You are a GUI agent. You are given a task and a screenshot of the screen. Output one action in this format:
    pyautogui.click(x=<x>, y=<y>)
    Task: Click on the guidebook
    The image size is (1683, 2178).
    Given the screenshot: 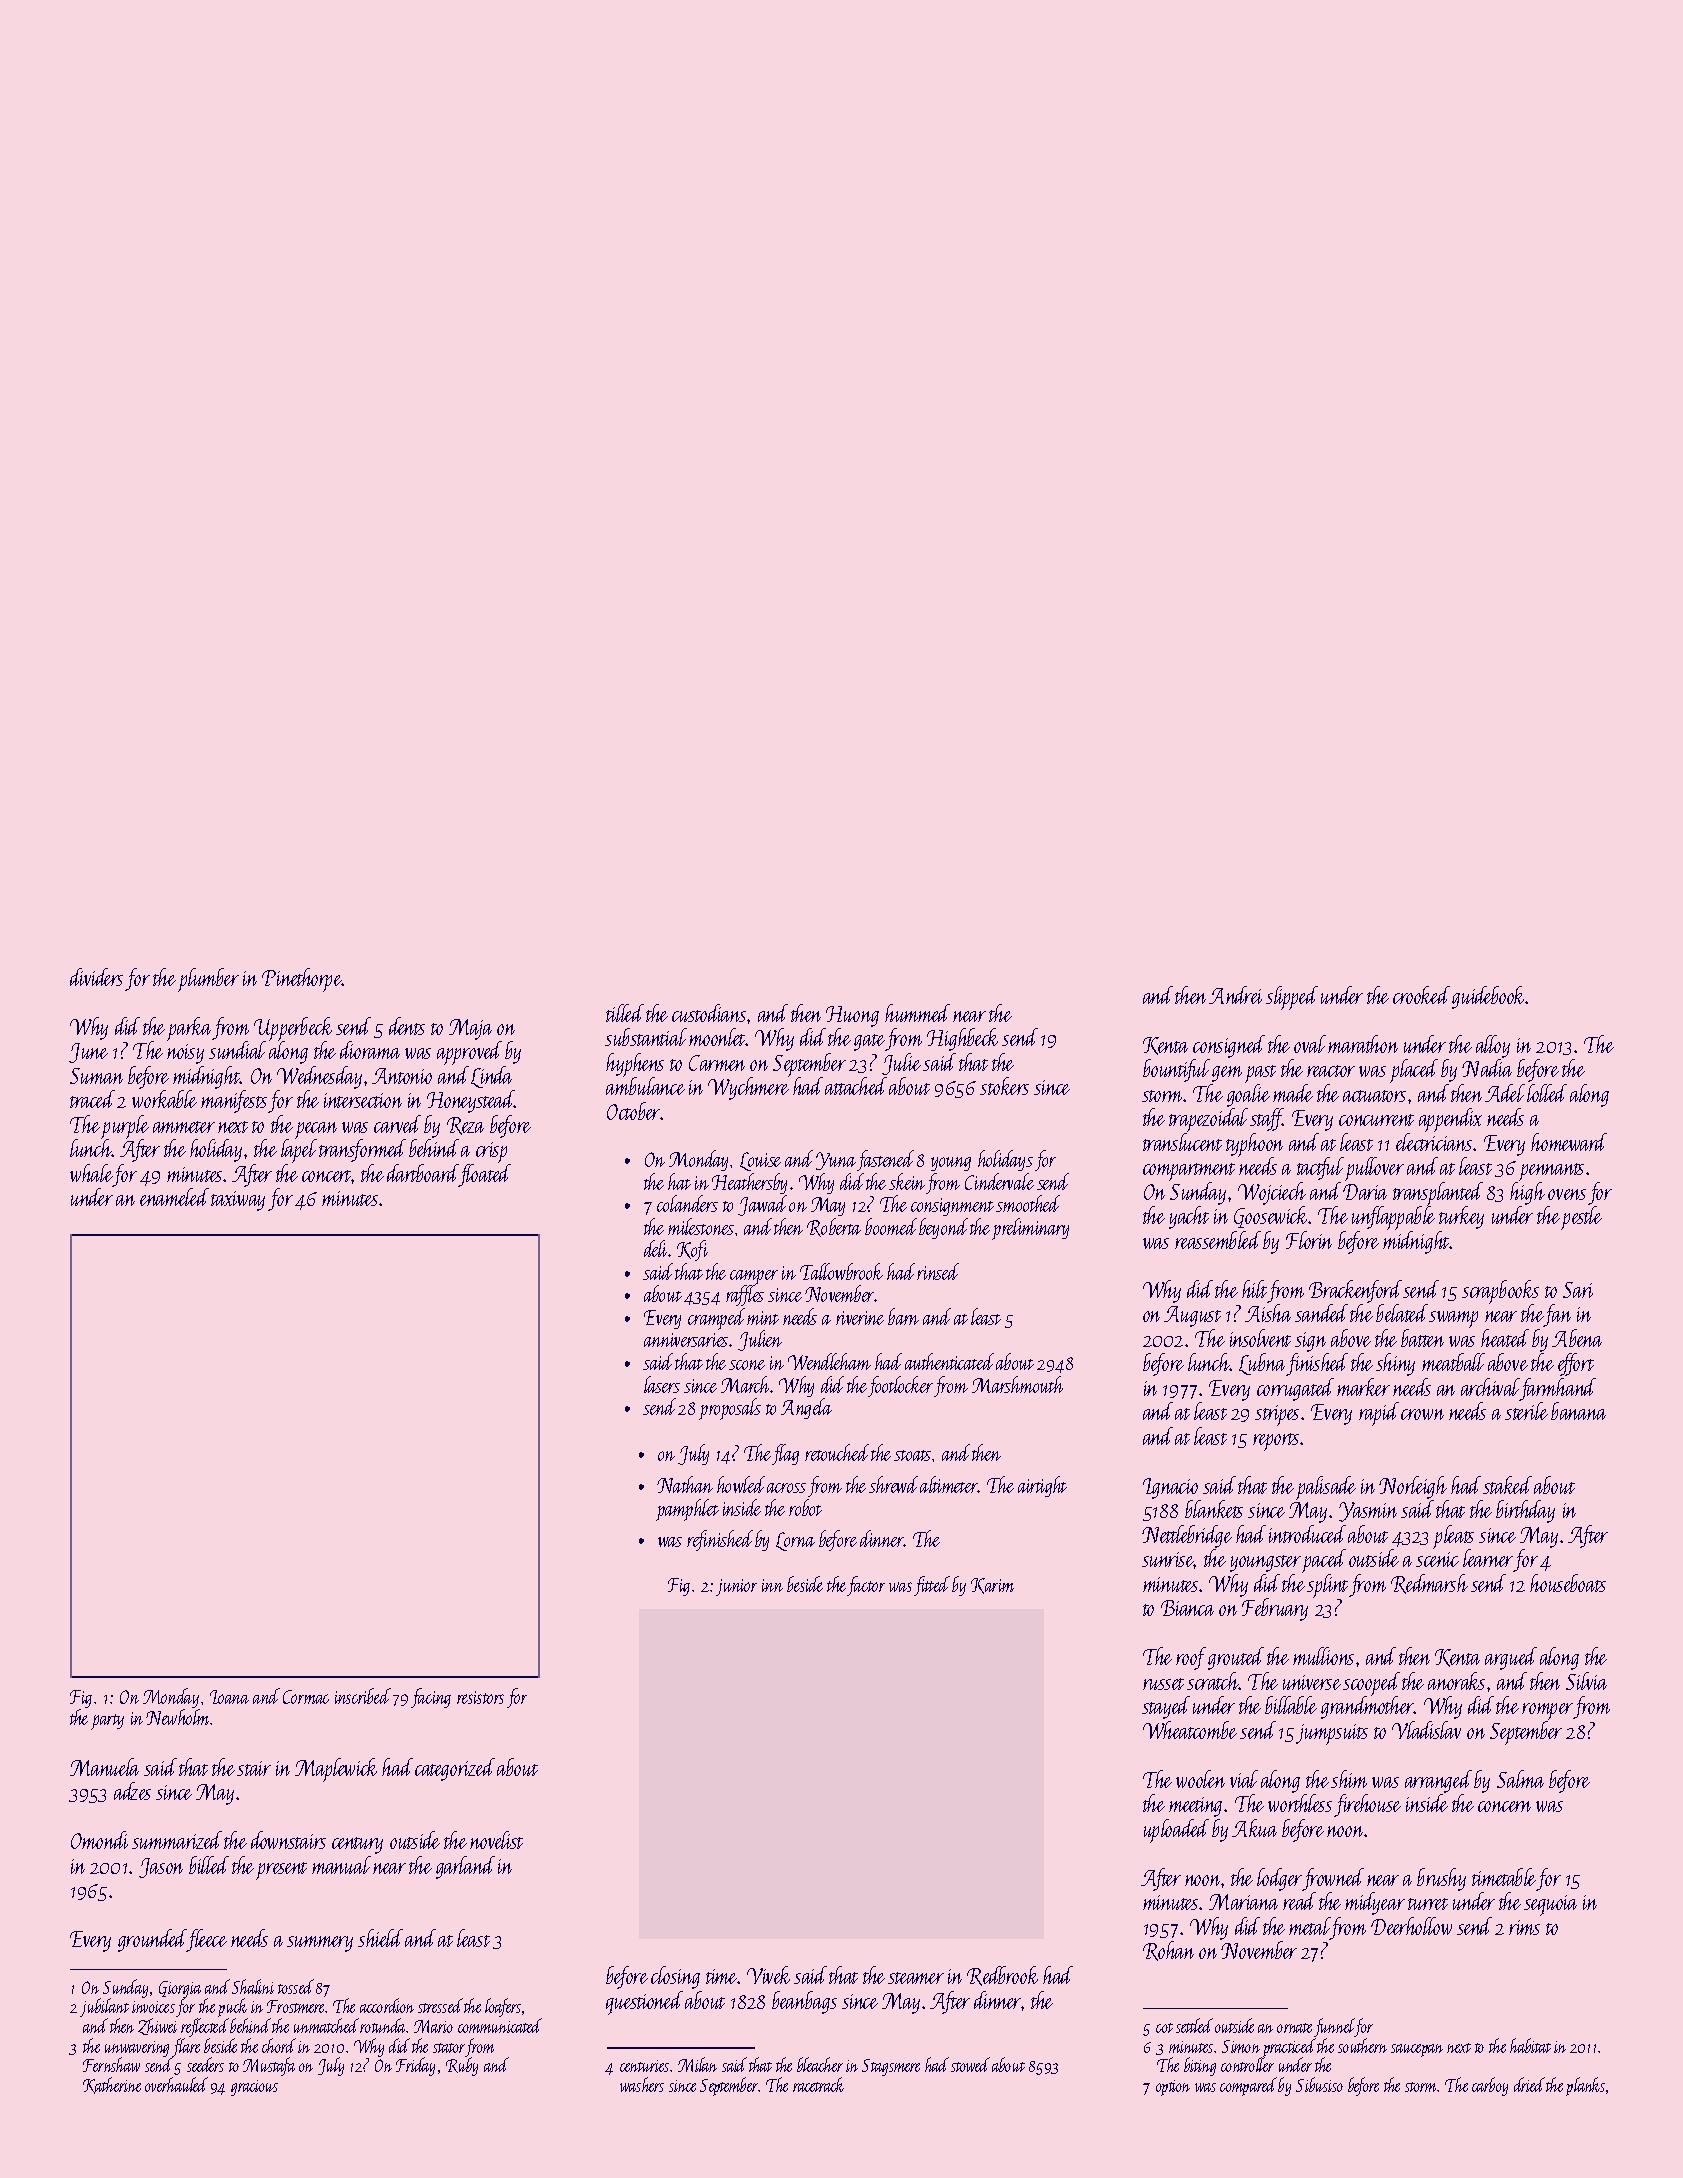 What is the action you would take?
    pyautogui.click(x=1489, y=997)
